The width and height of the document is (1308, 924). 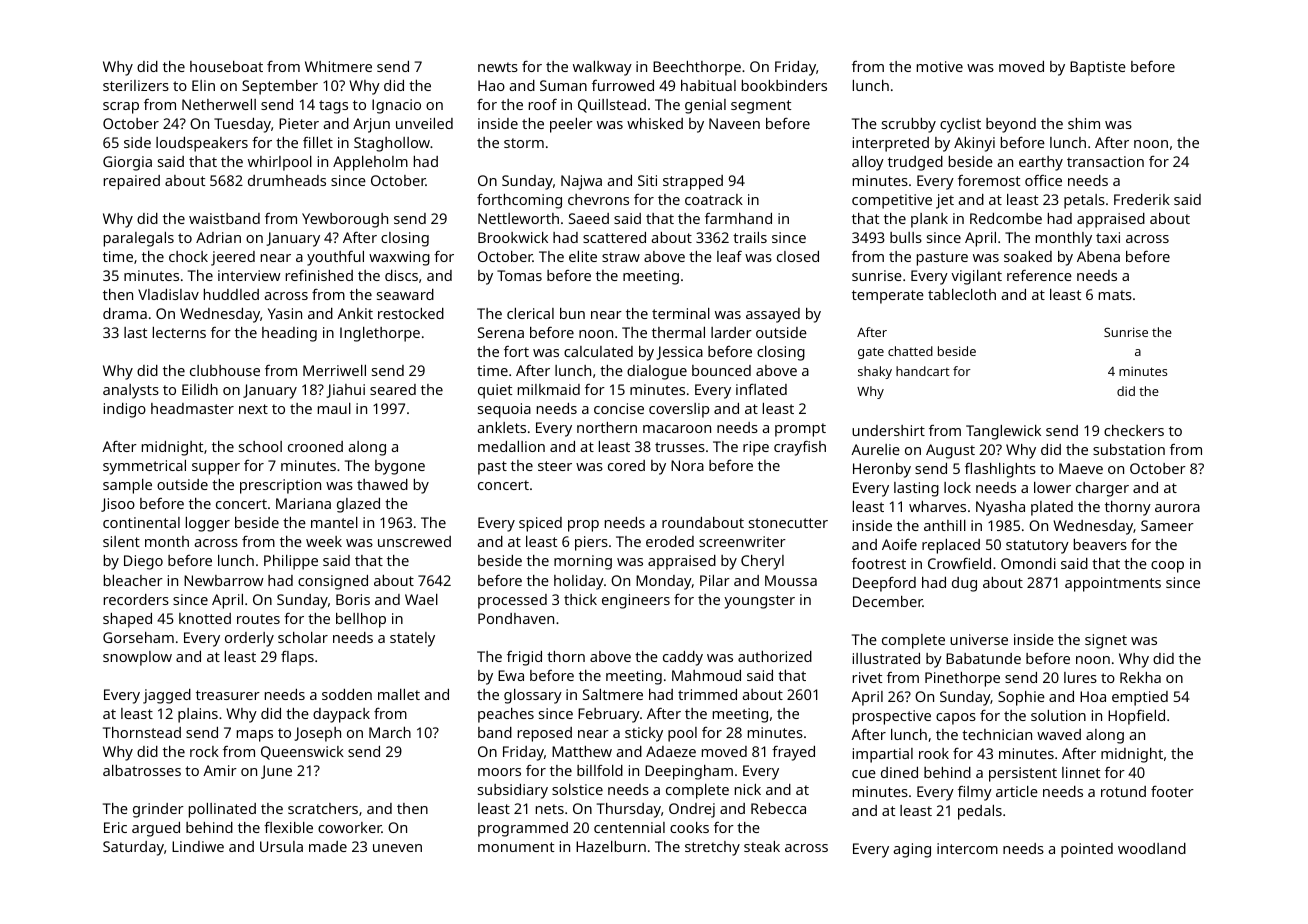 I want to click on sterilizers, so click(x=136, y=85).
